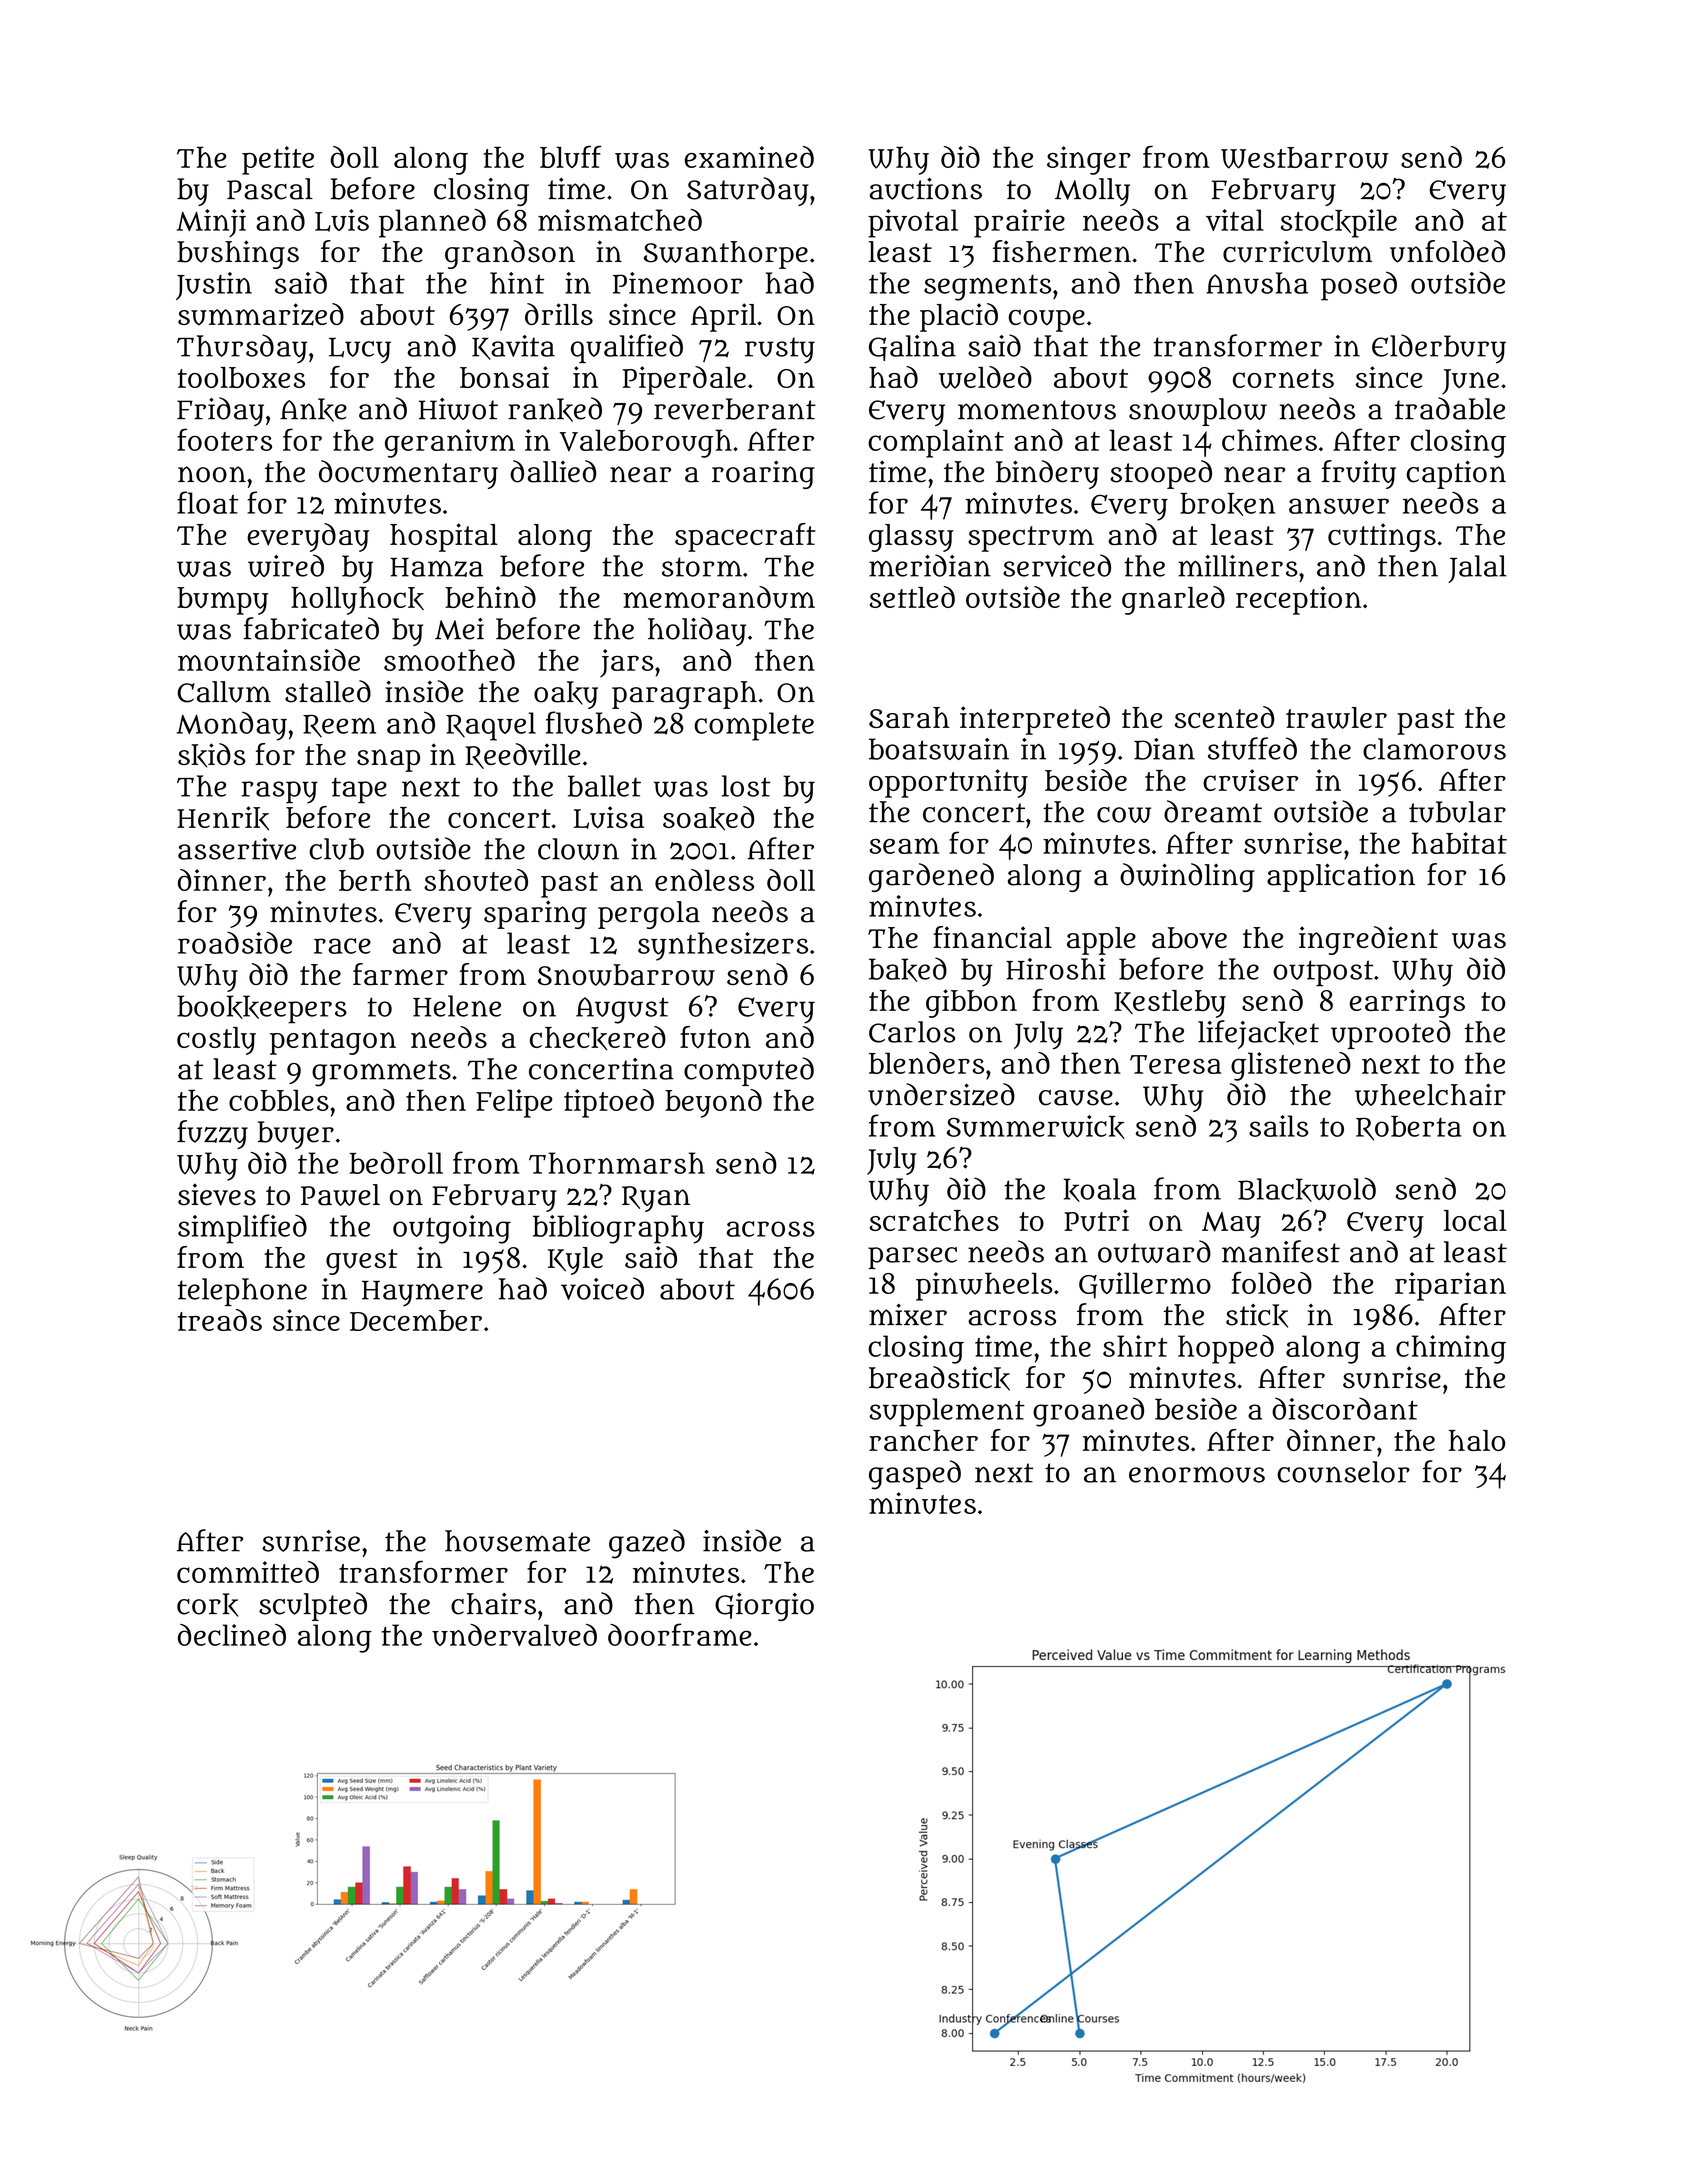  Describe the element at coordinates (1305, 158) in the document. I see `Westbarrow` at that location.
